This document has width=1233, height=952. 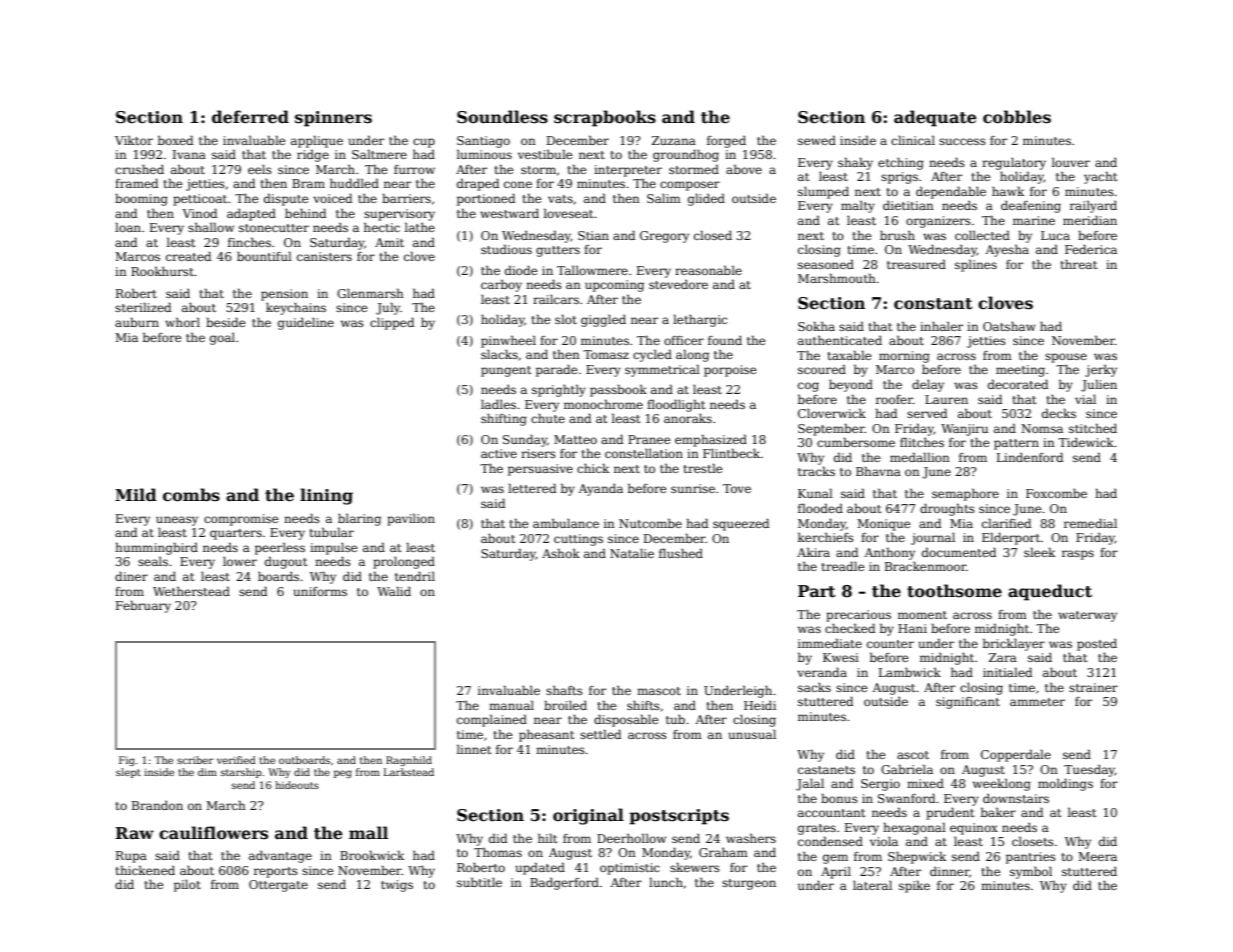 I want to click on groundhog, so click(x=686, y=155).
